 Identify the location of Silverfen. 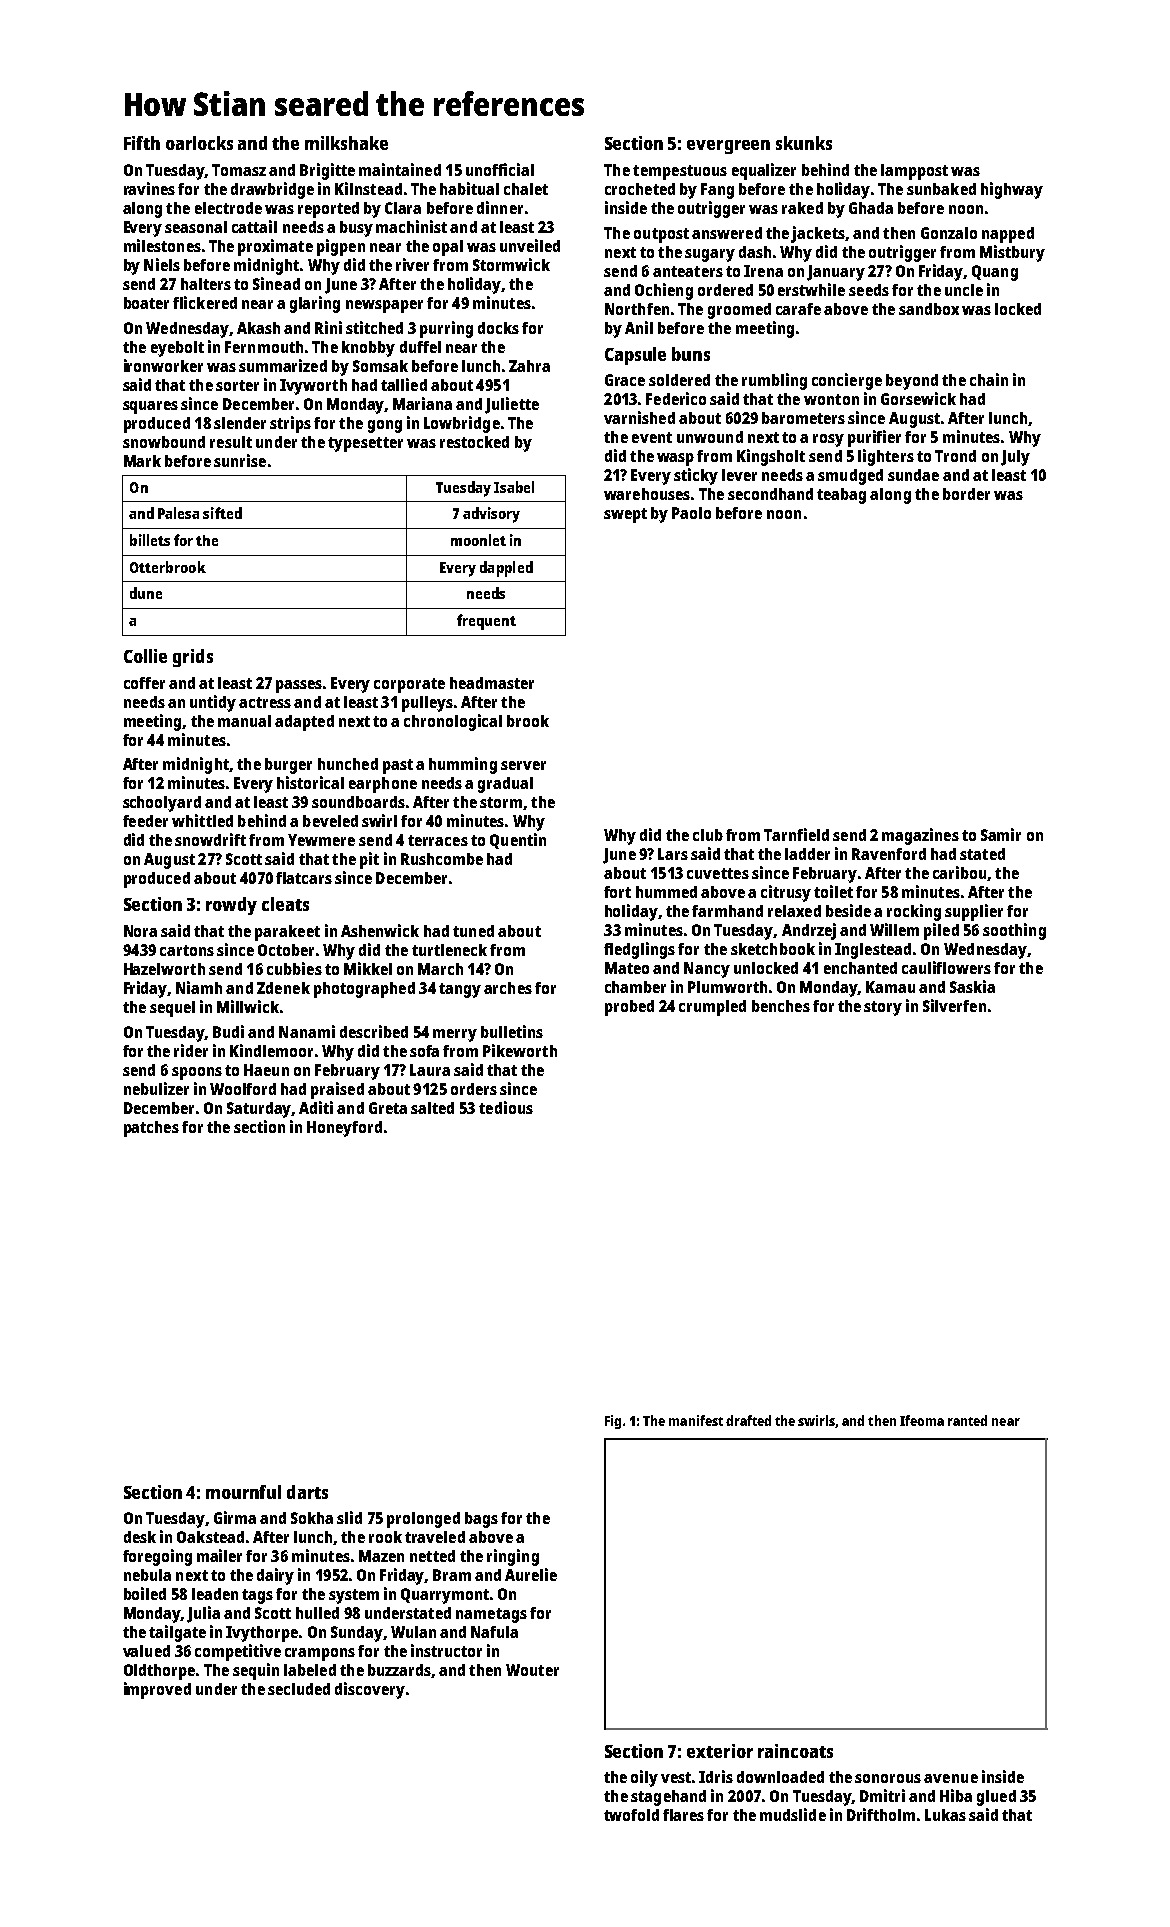
(954, 1005).
